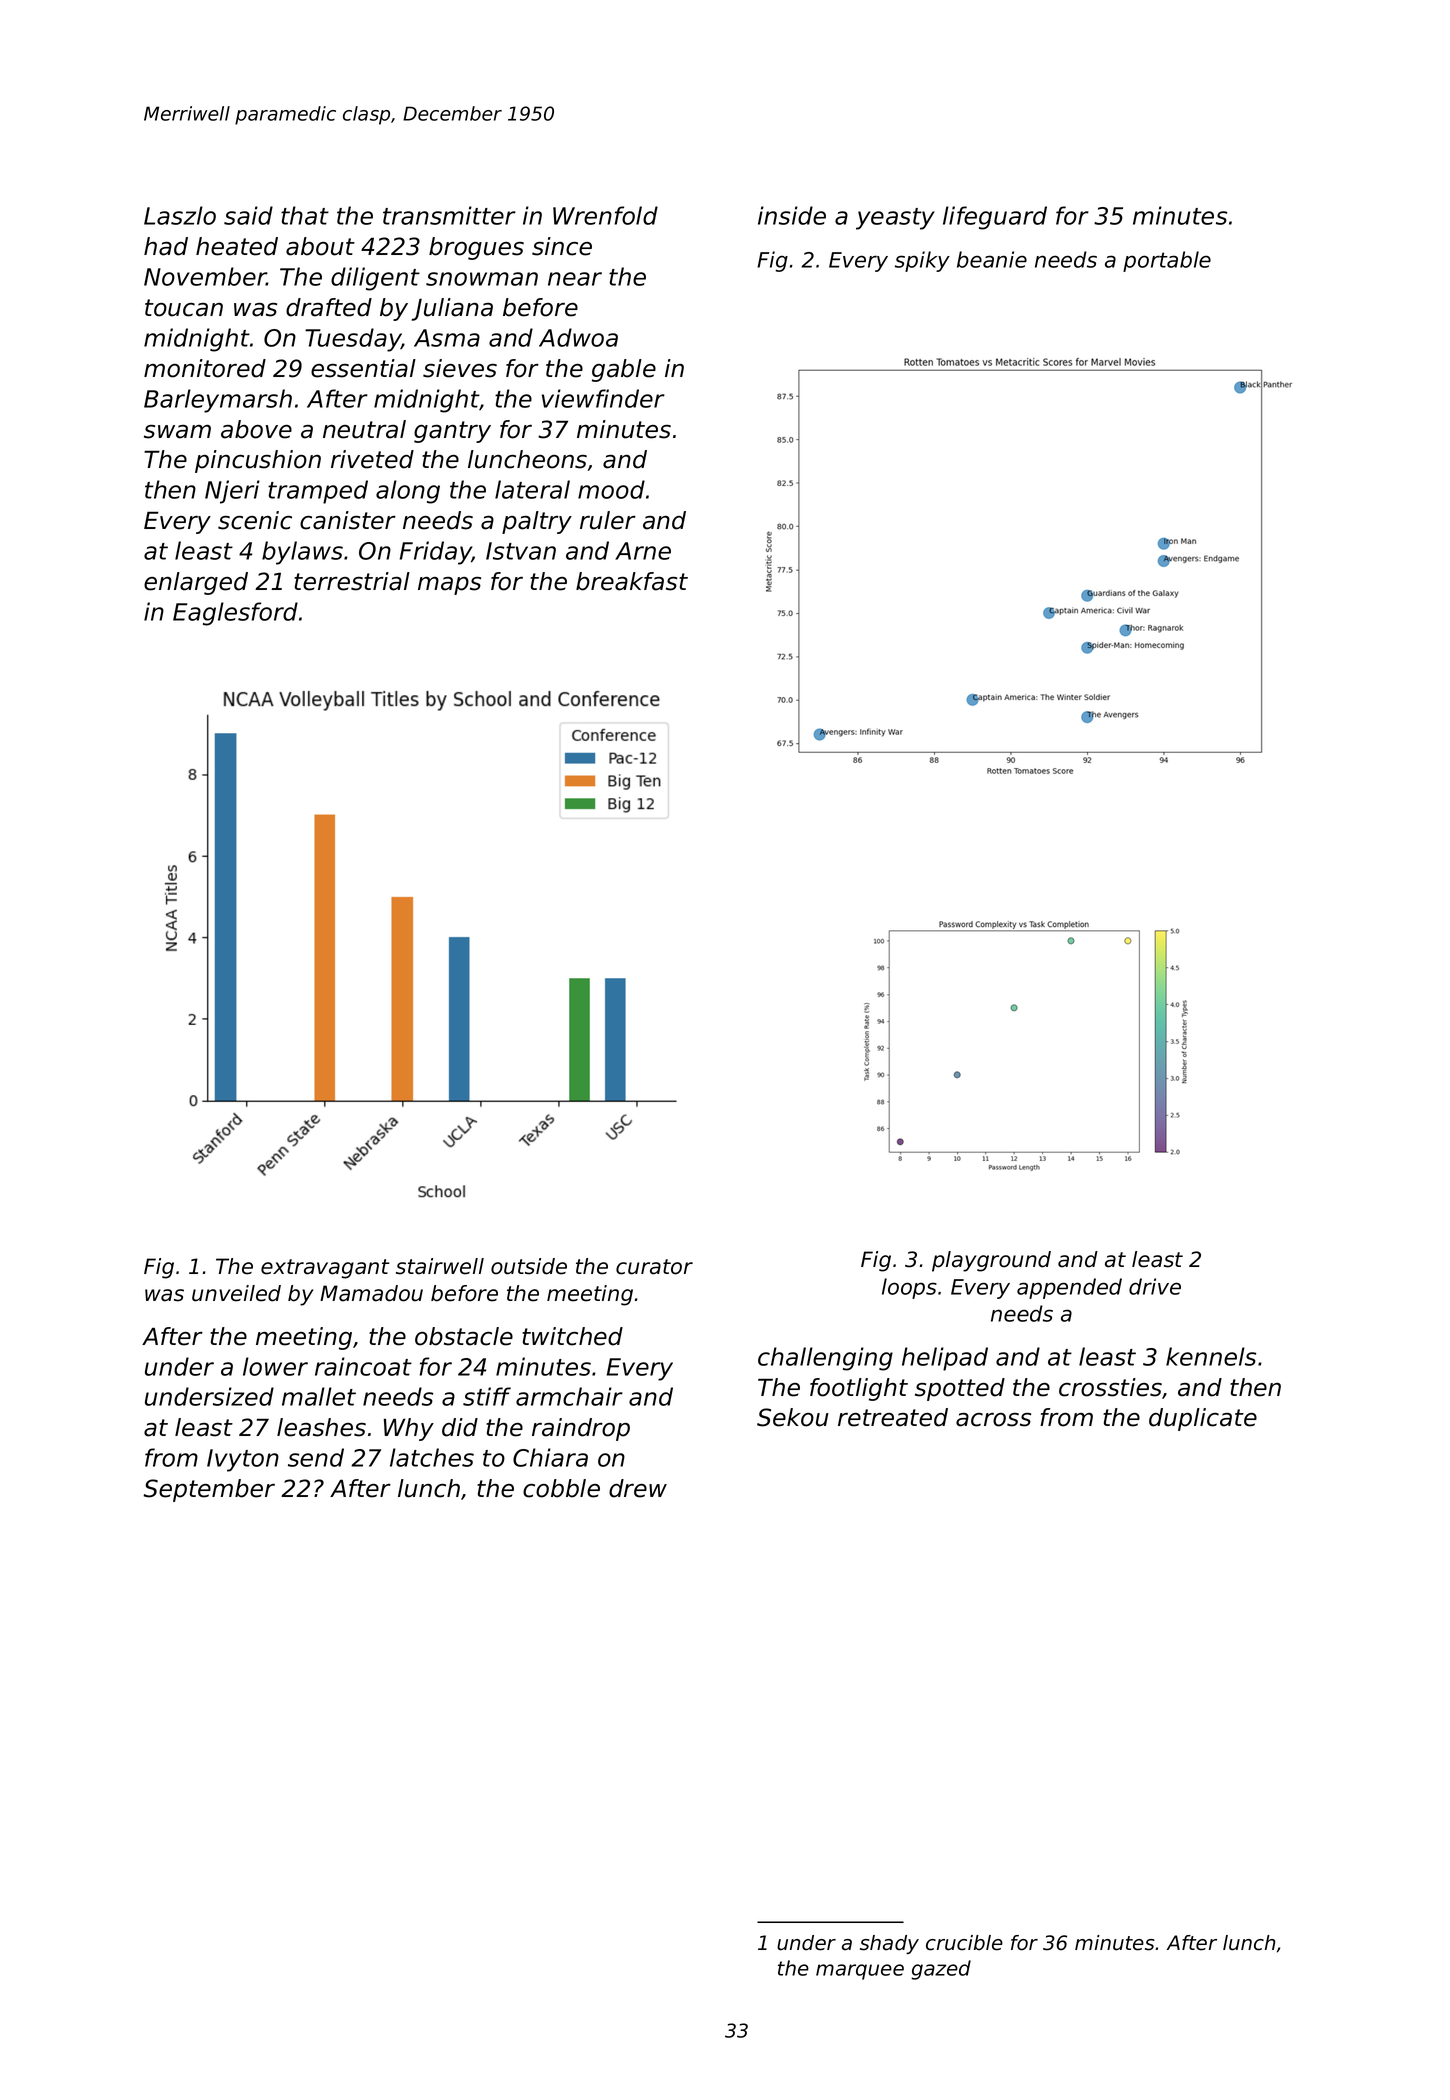  What do you see at coordinates (995, 218) in the document?
I see `lifeguard` at bounding box center [995, 218].
